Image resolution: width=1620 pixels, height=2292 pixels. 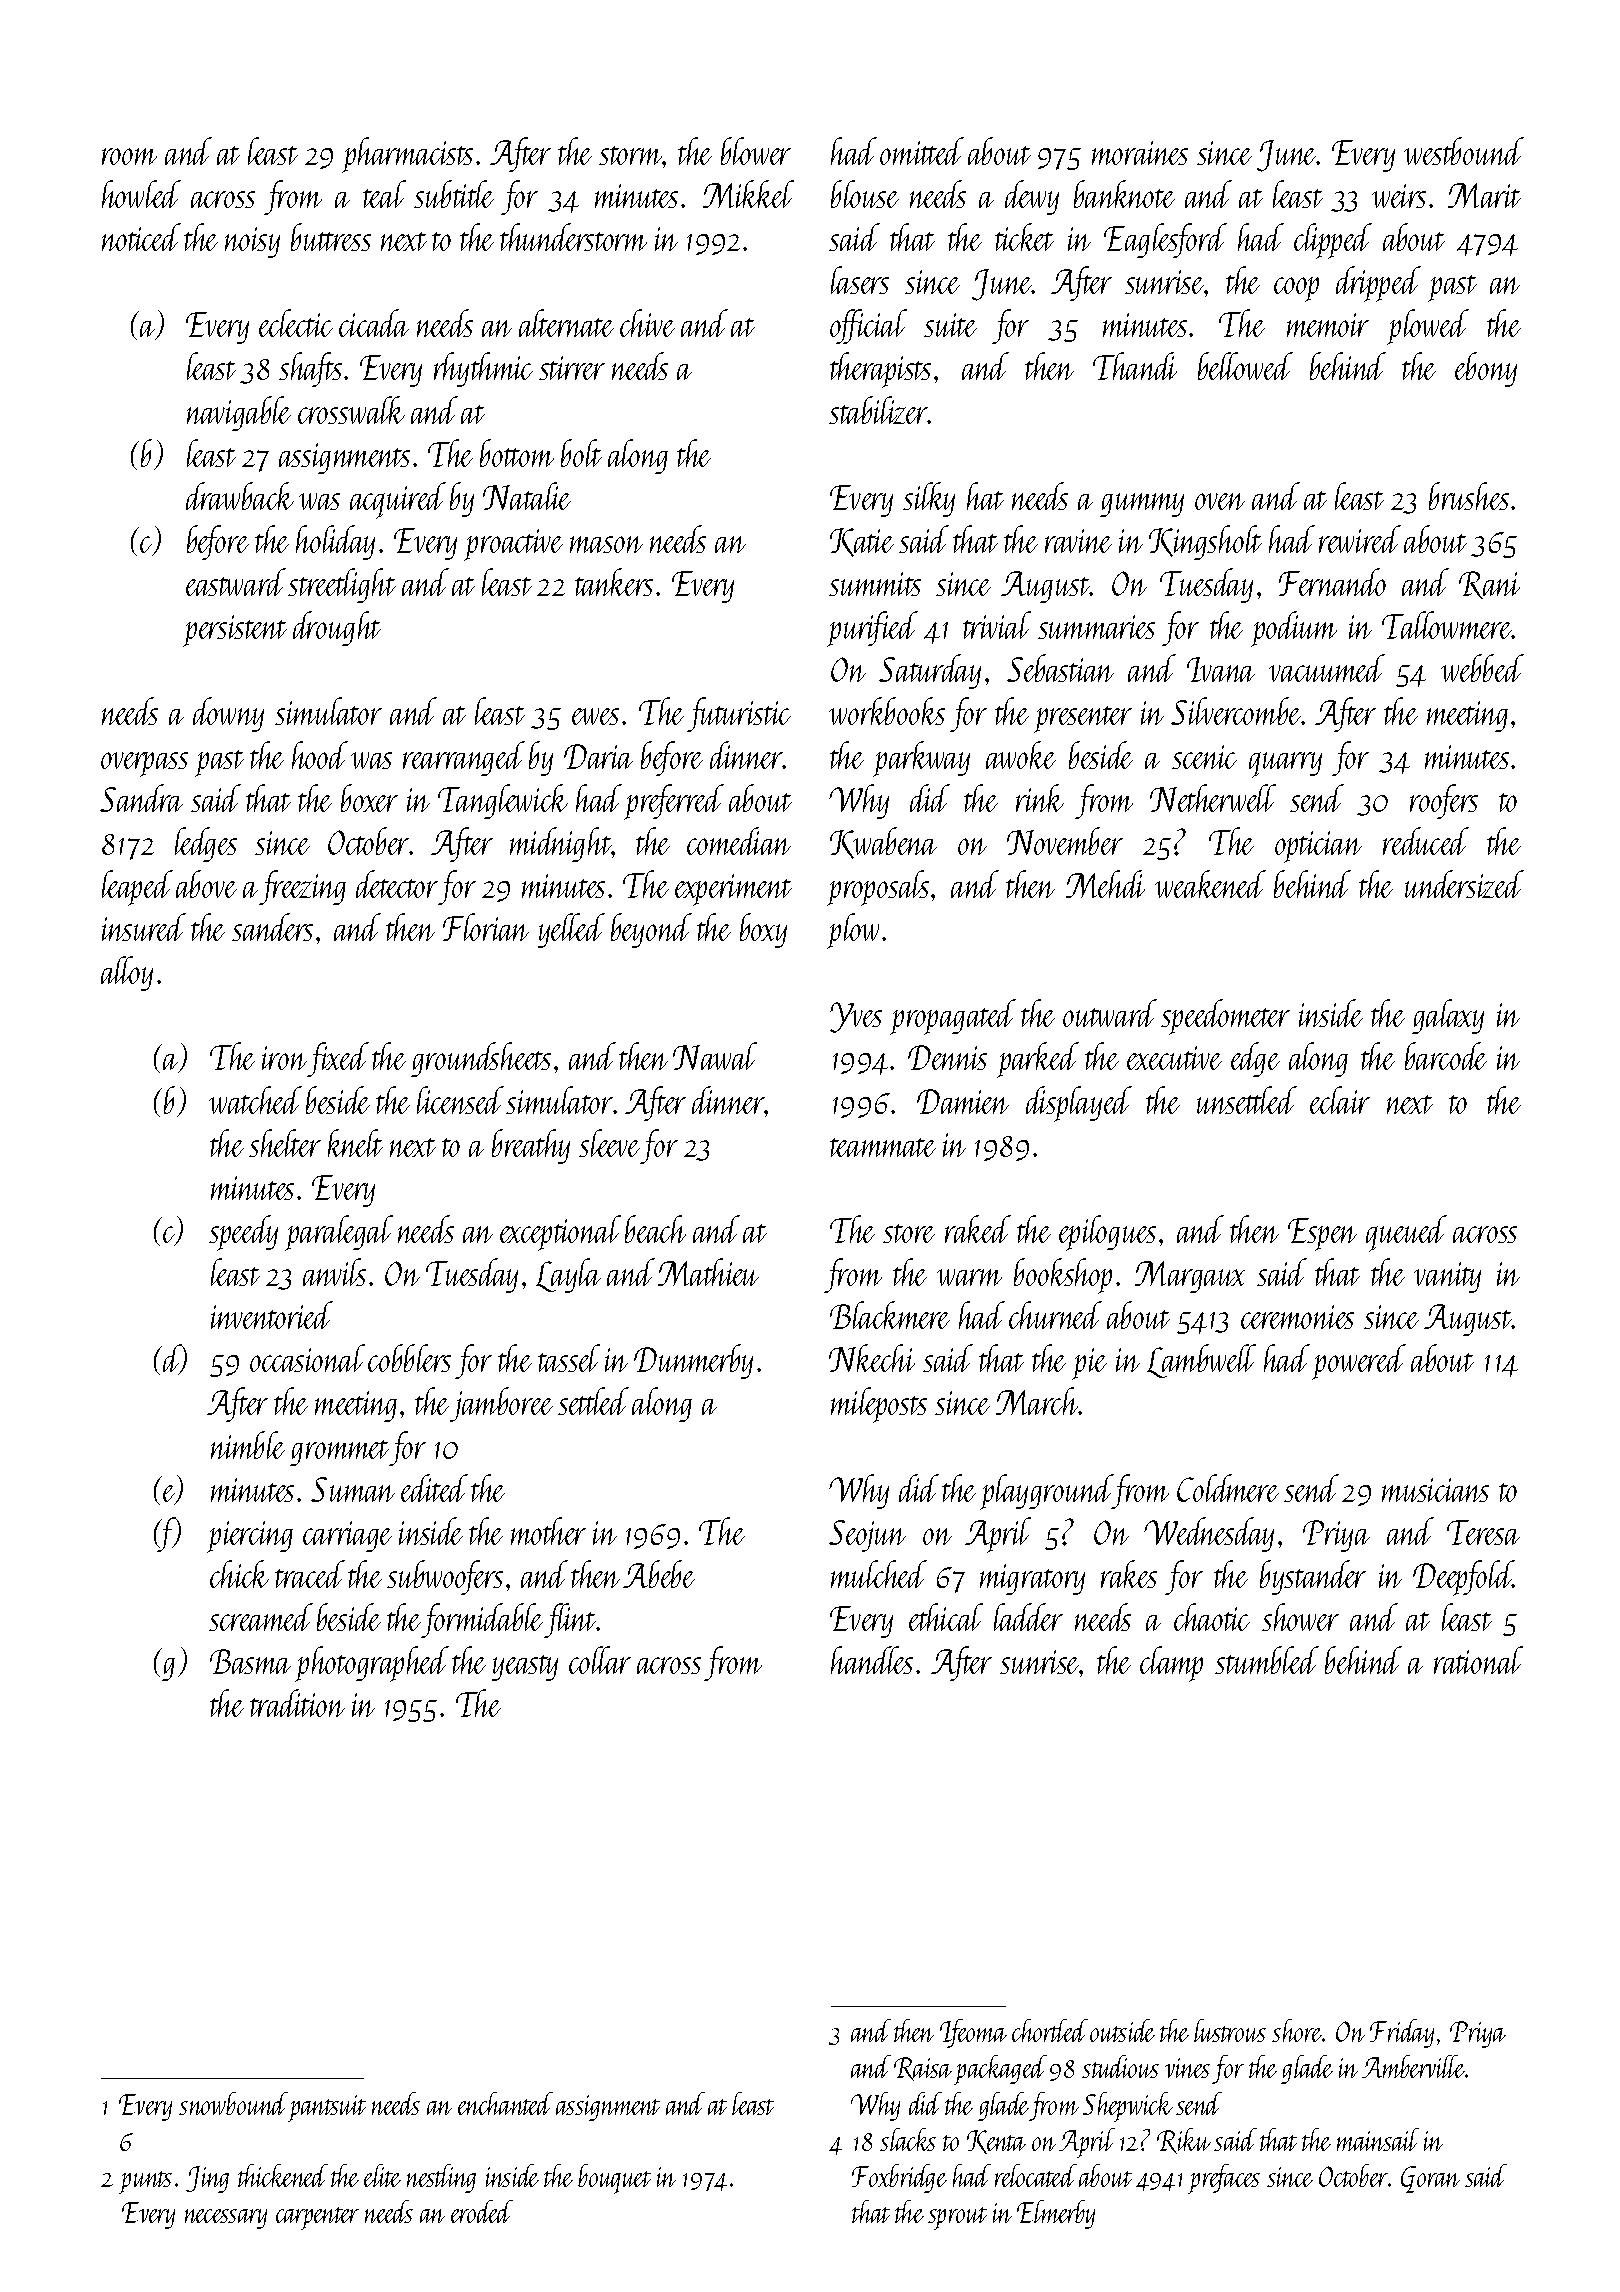 I want to click on elite, so click(x=382, y=2175).
